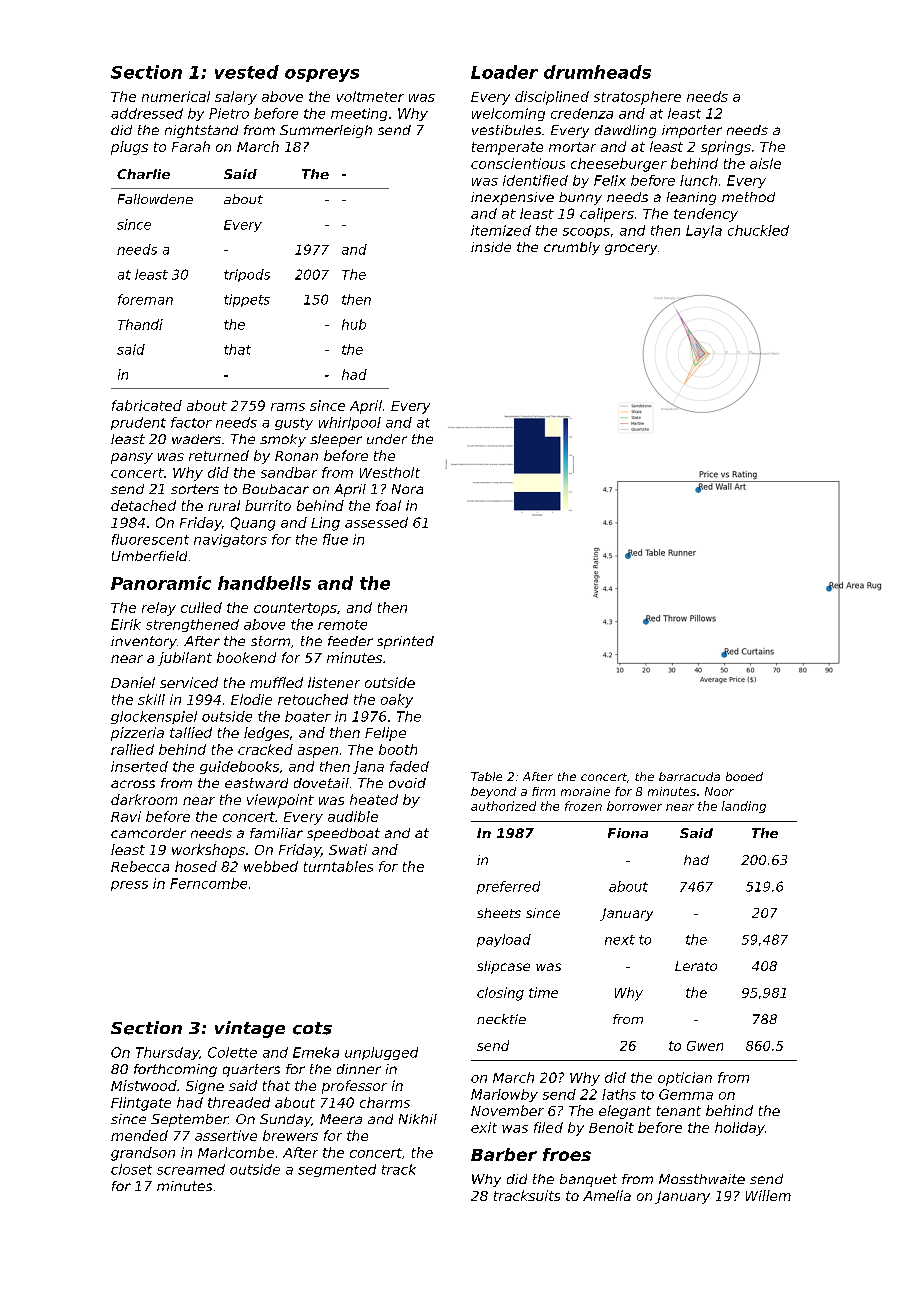  What do you see at coordinates (370, 96) in the page?
I see `voltmeter` at bounding box center [370, 96].
